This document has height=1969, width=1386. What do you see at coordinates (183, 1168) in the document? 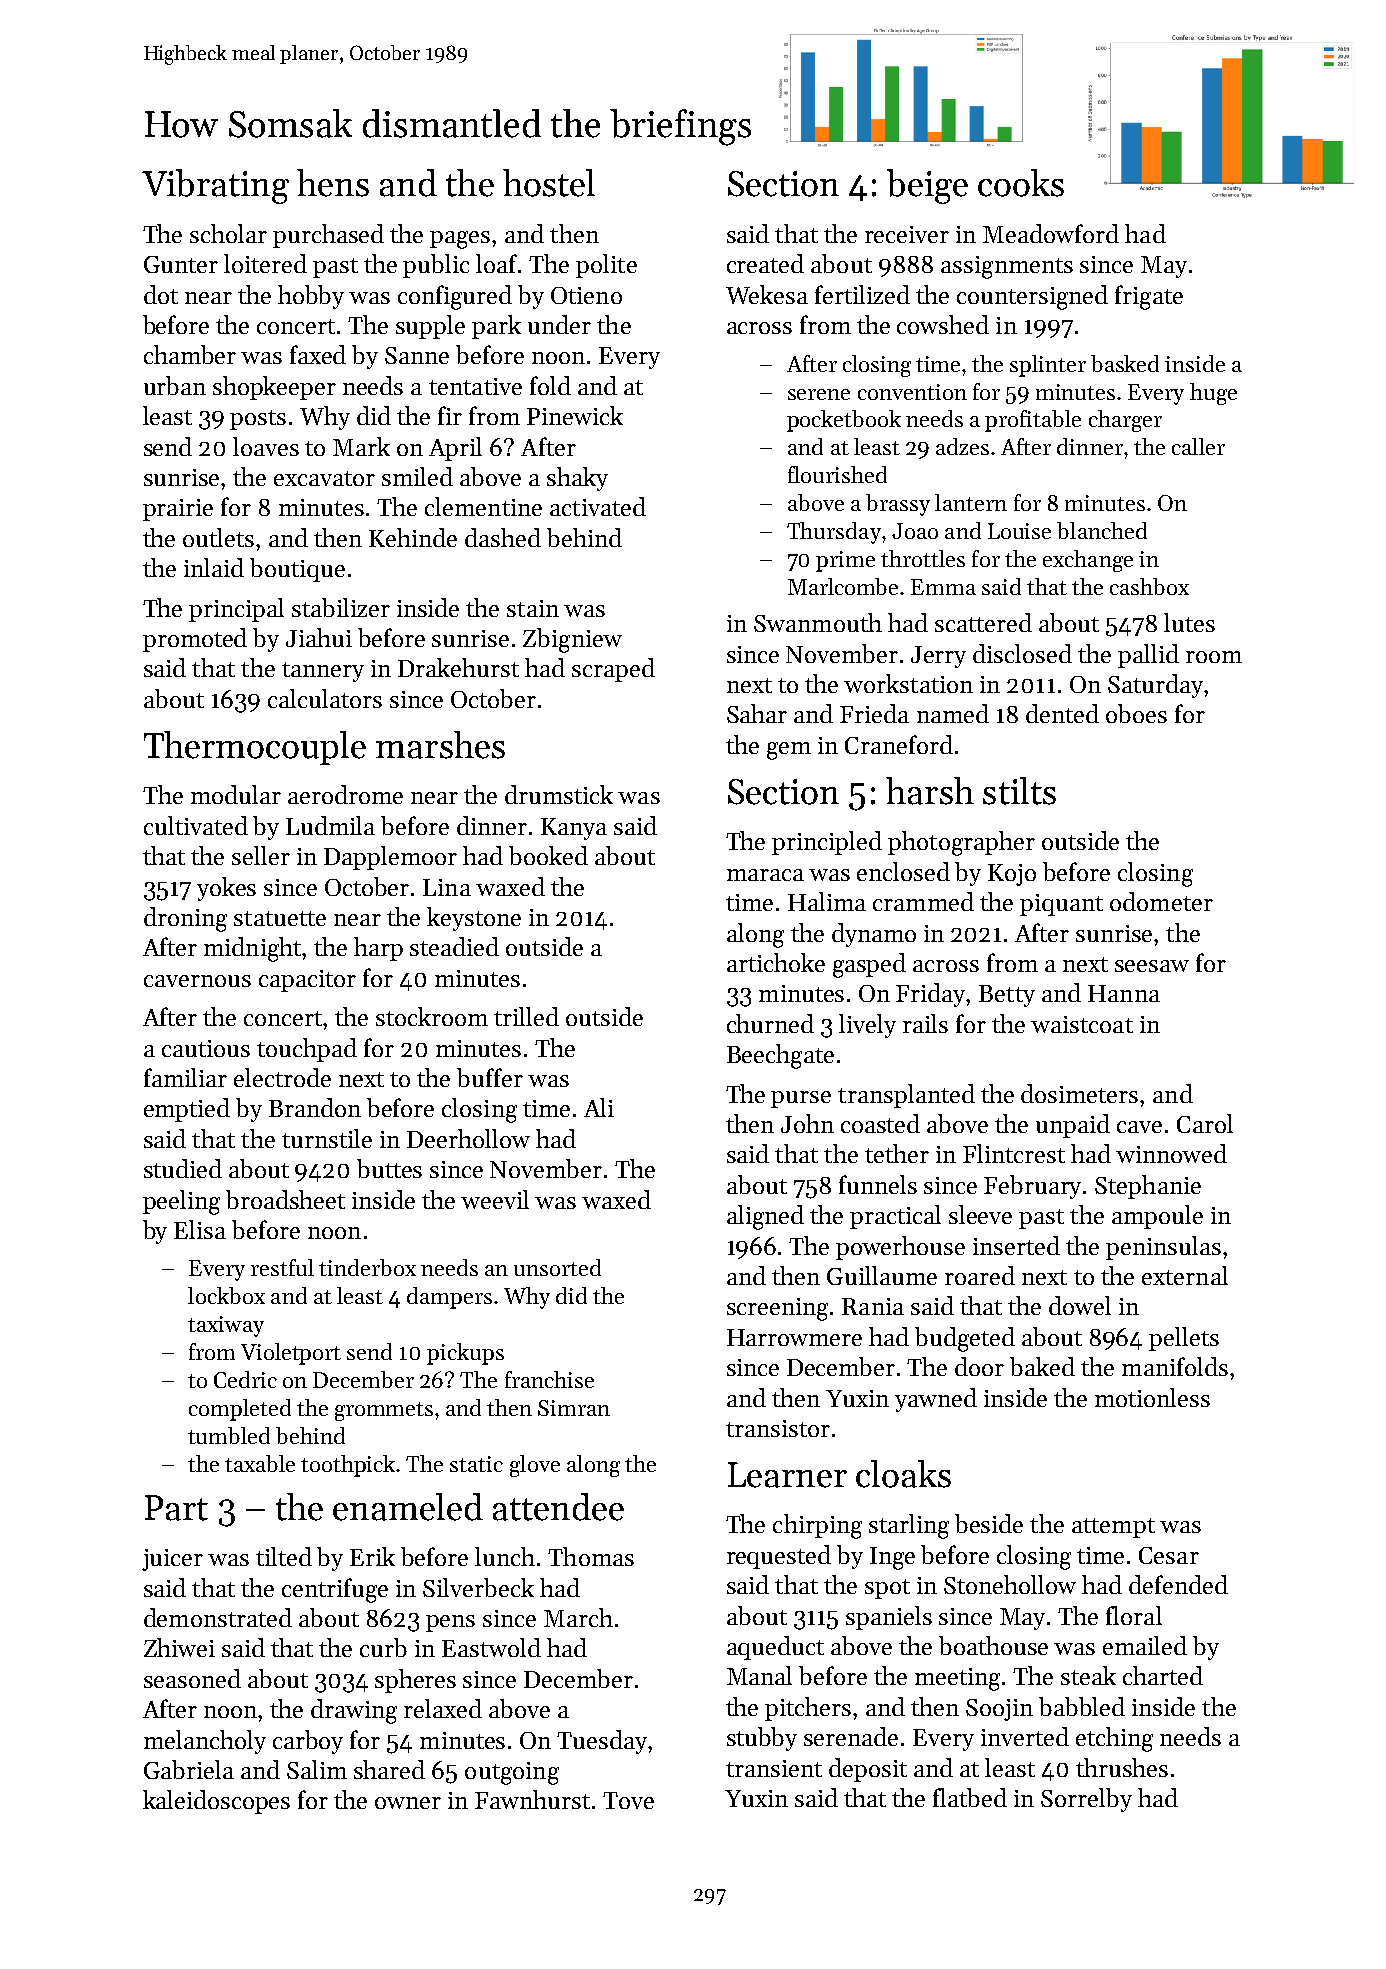
I see `studied` at bounding box center [183, 1168].
